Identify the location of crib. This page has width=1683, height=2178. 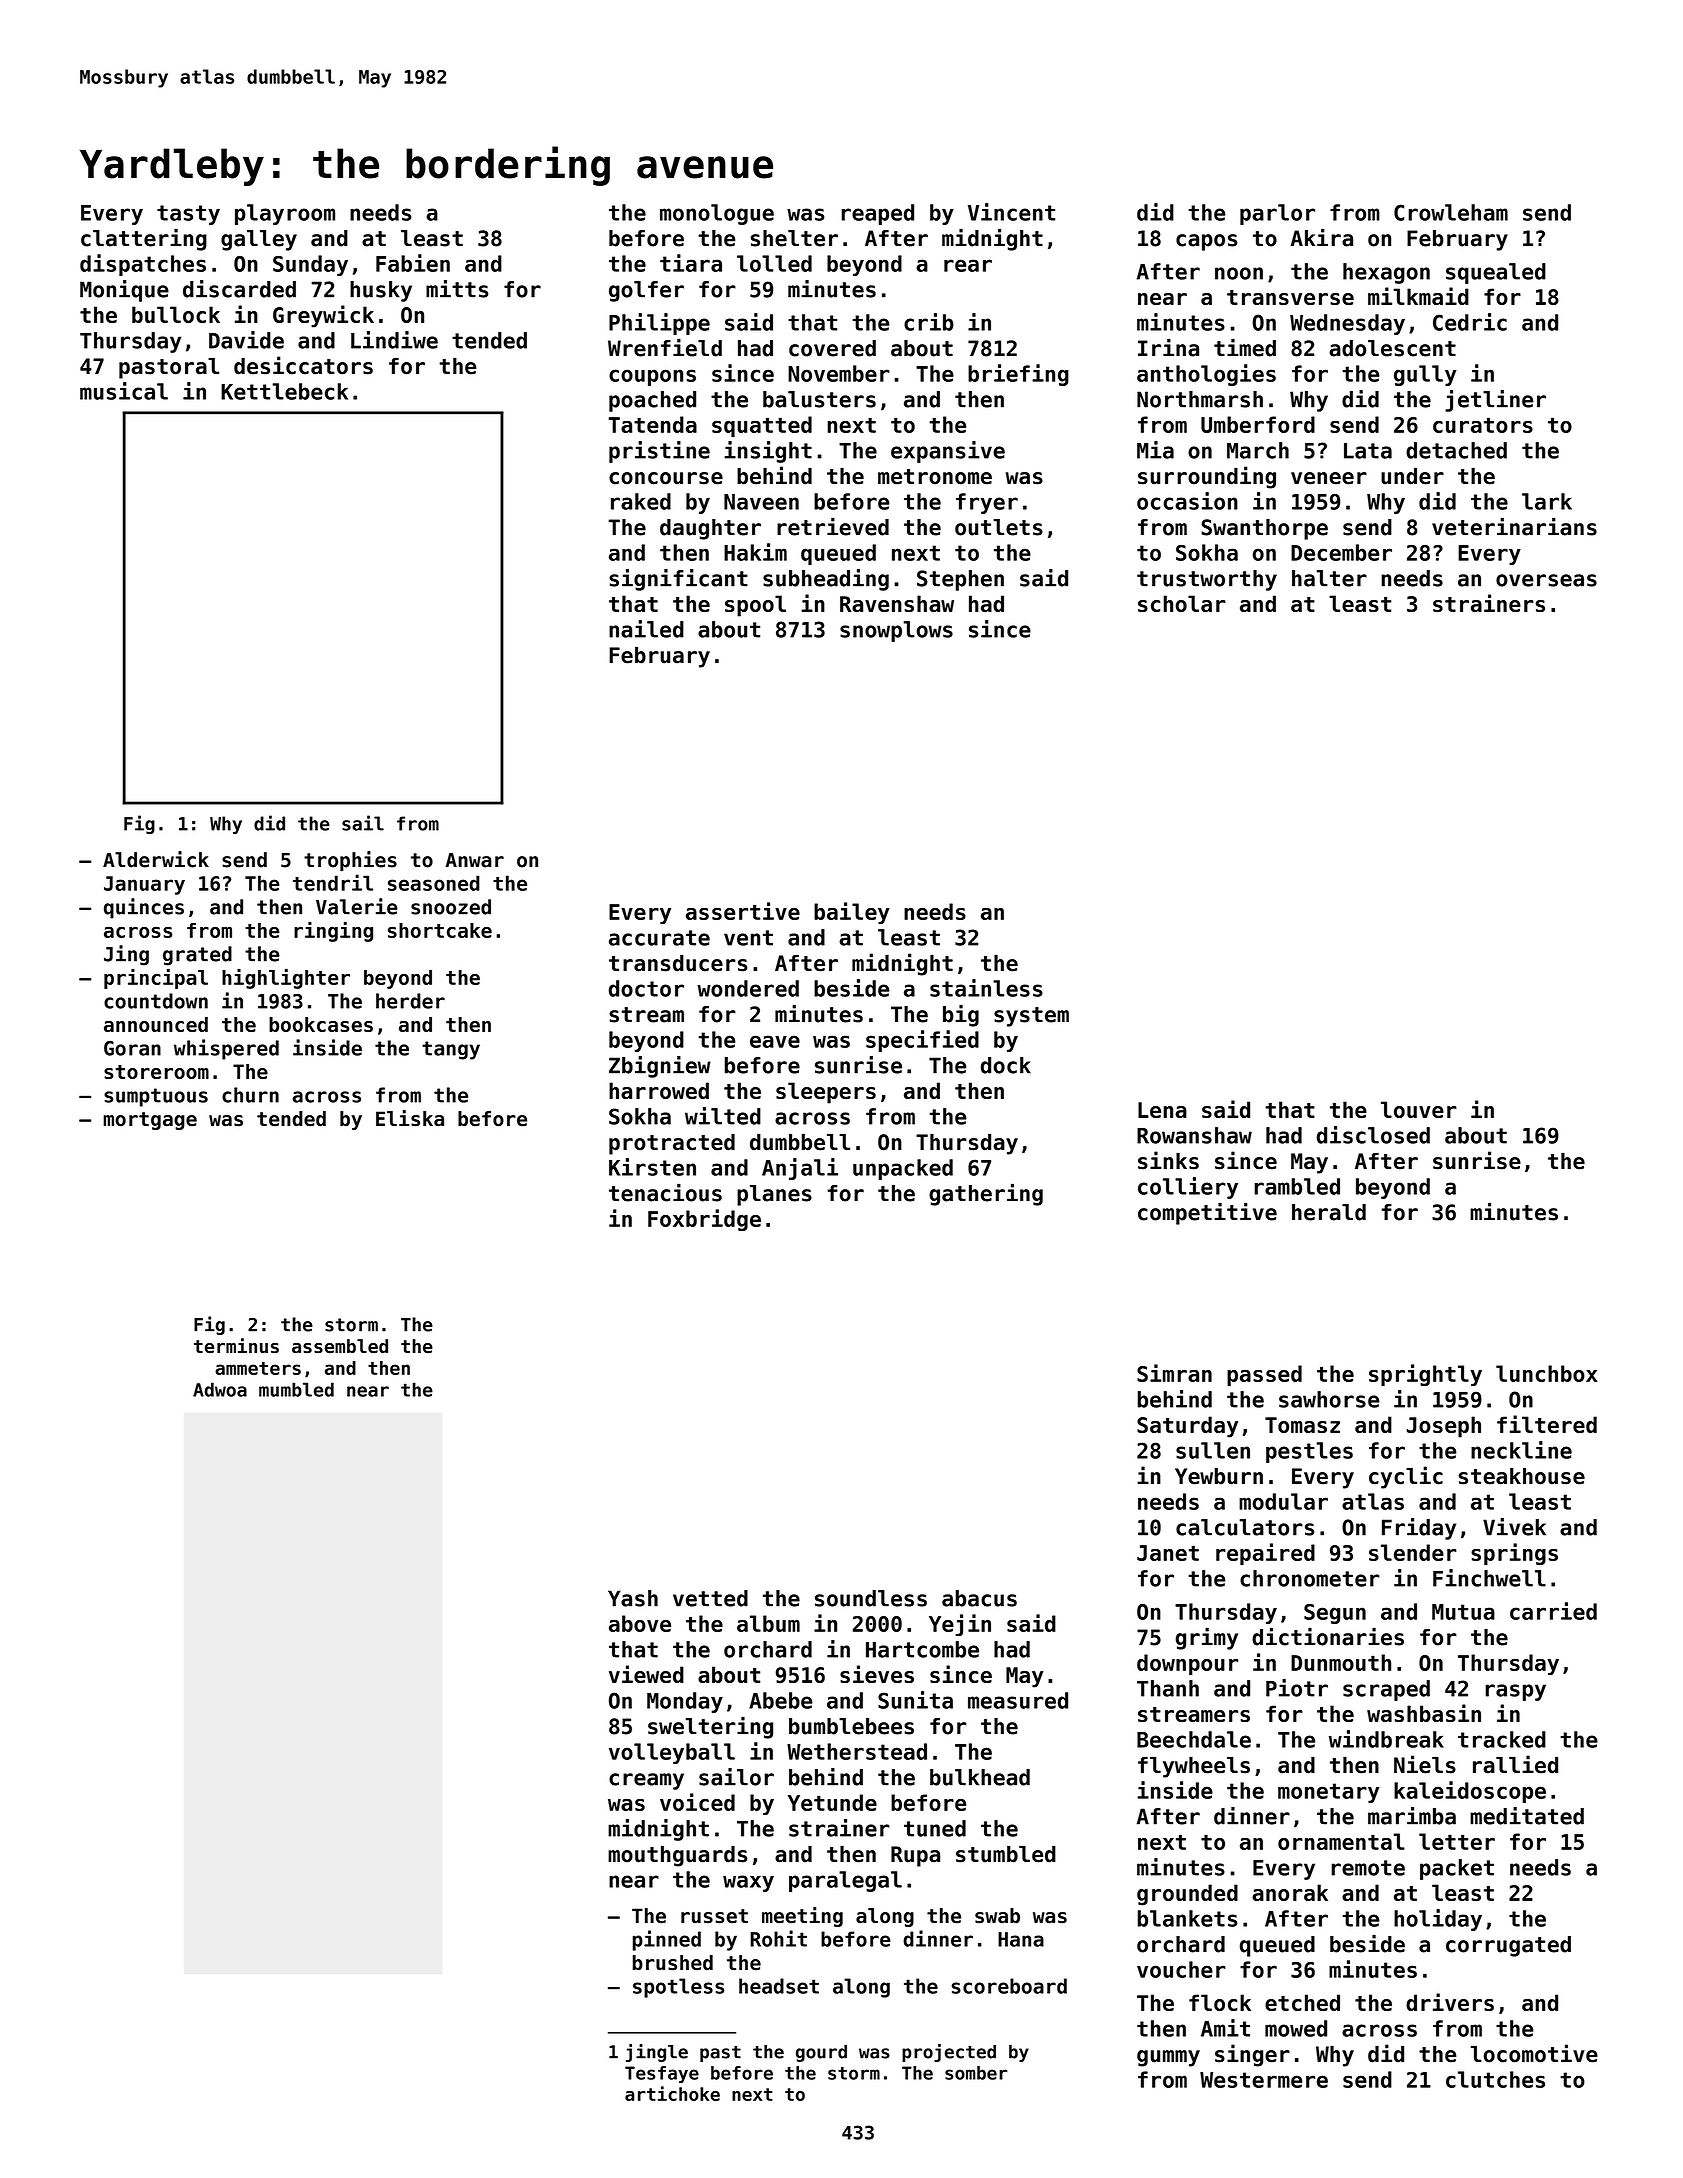
(929, 322).
